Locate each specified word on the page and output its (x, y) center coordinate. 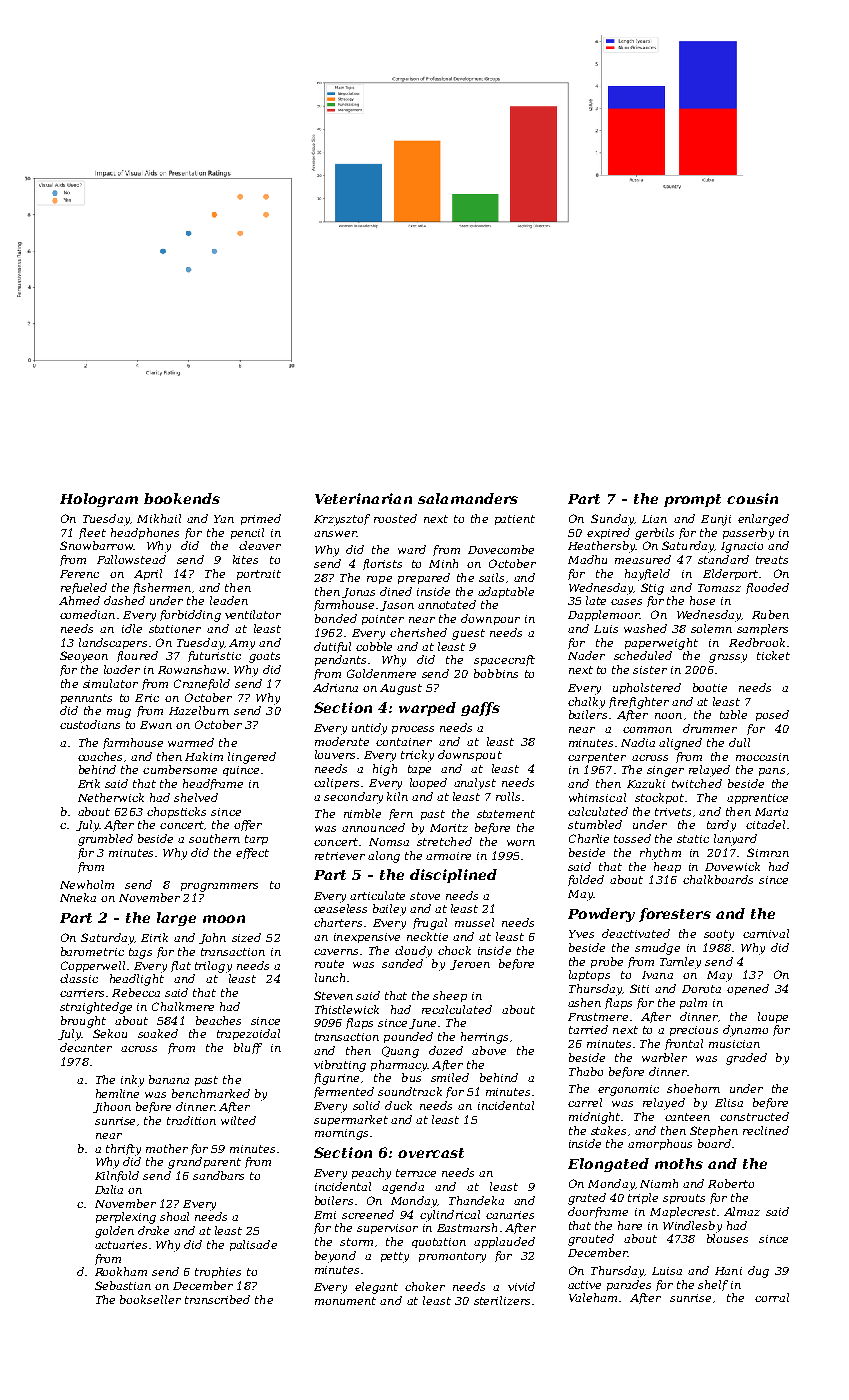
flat (181, 966)
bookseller (150, 1299)
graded (746, 1059)
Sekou (110, 1033)
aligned (680, 744)
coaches (100, 756)
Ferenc (79, 574)
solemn (711, 628)
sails (491, 577)
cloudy (413, 952)
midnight (594, 1118)
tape (419, 770)
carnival (766, 933)
